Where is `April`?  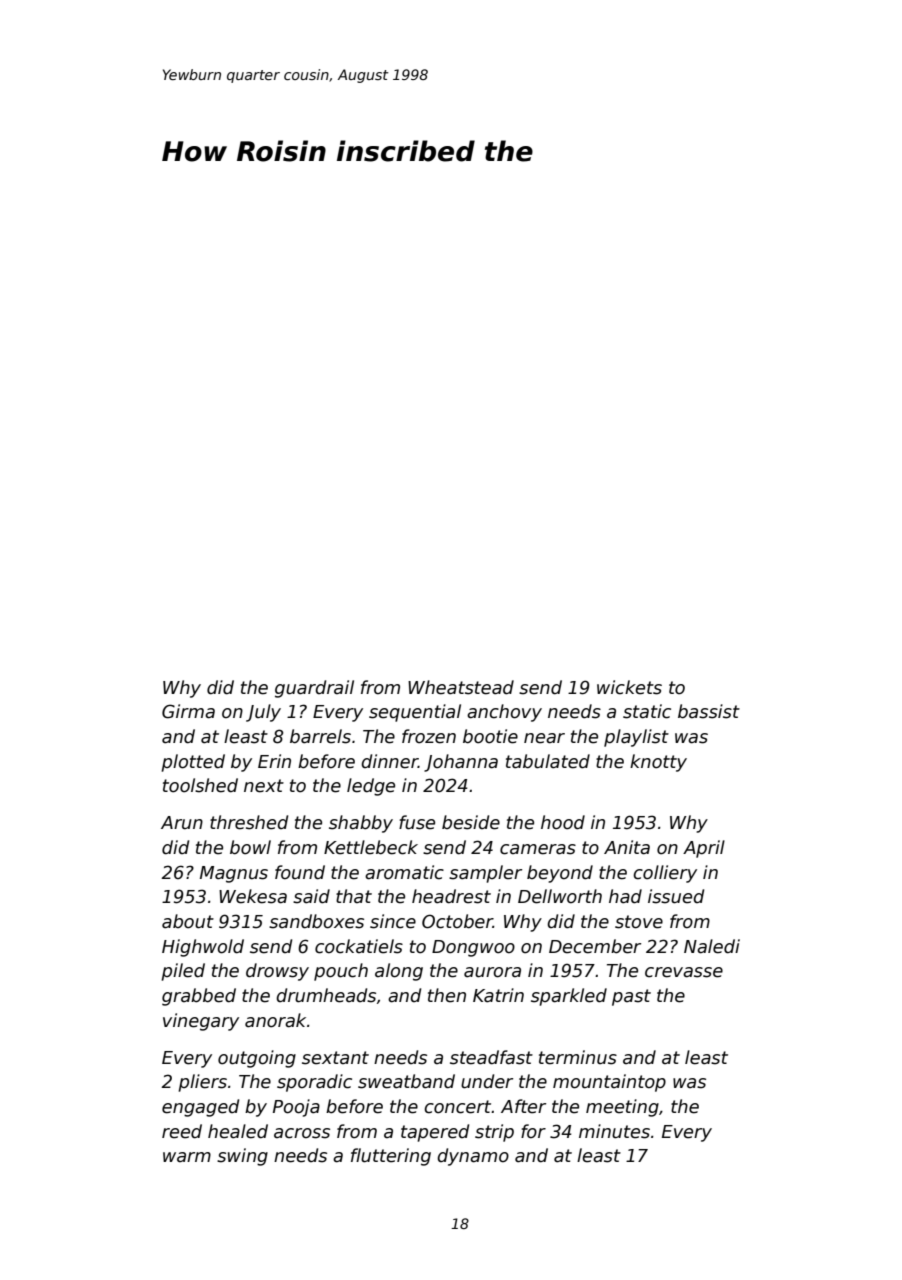 April is located at coordinates (704, 849).
